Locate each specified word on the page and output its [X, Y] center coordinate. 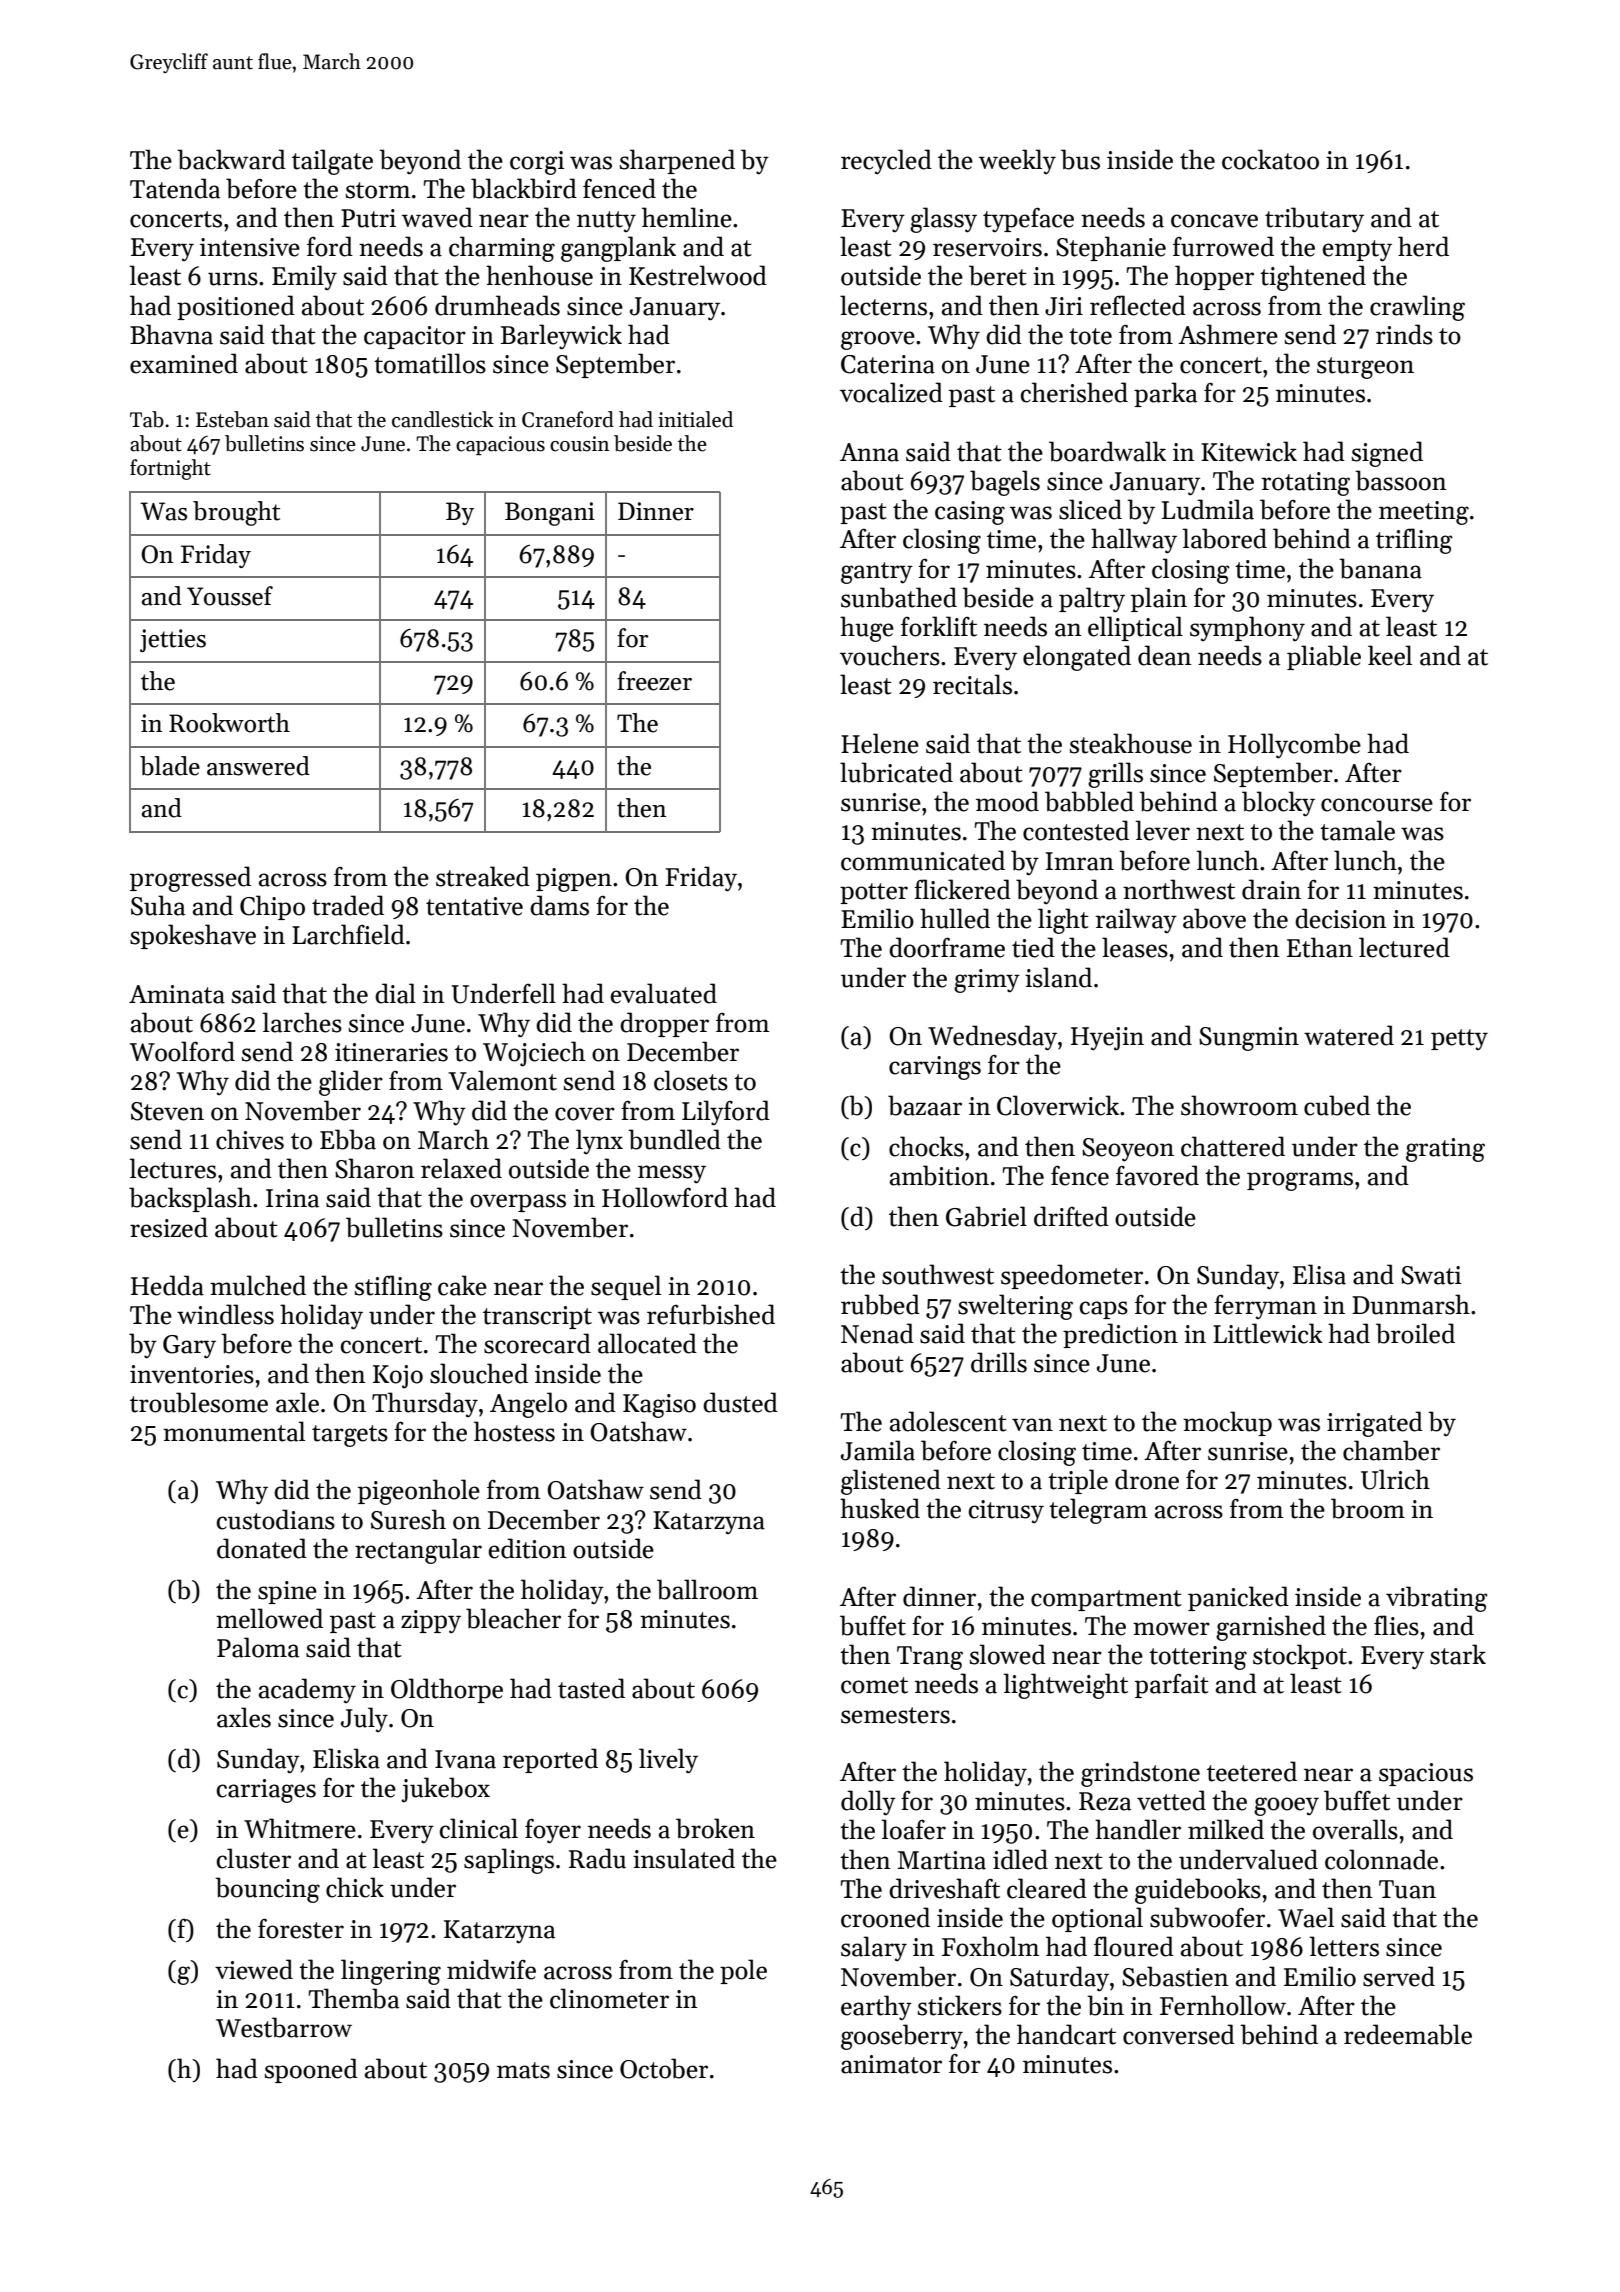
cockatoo [1270, 159]
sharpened [677, 161]
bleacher [513, 1618]
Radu [597, 1858]
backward [231, 159]
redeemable [1408, 2034]
